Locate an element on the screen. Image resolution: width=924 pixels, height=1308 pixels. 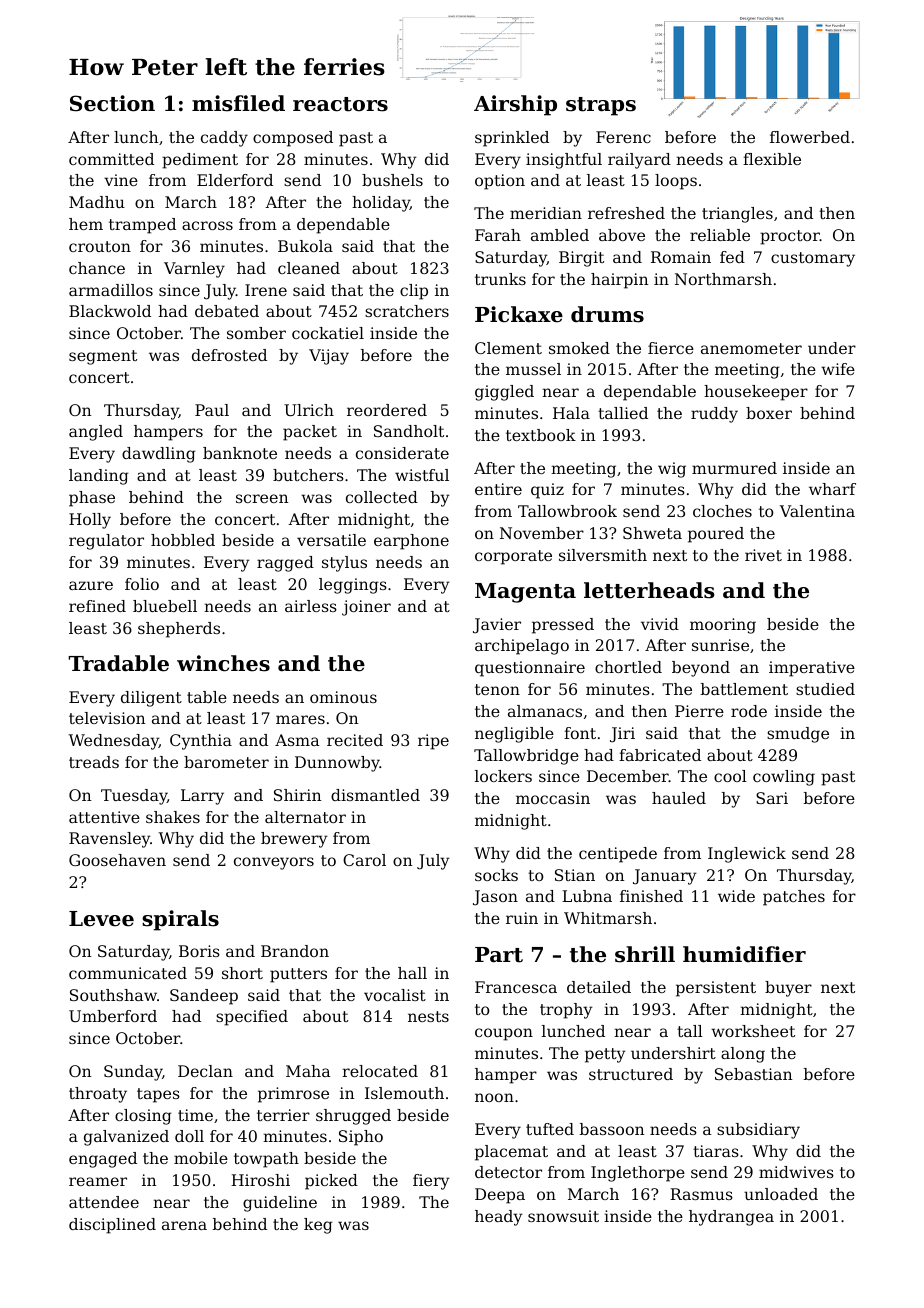
textbook is located at coordinates (541, 435).
